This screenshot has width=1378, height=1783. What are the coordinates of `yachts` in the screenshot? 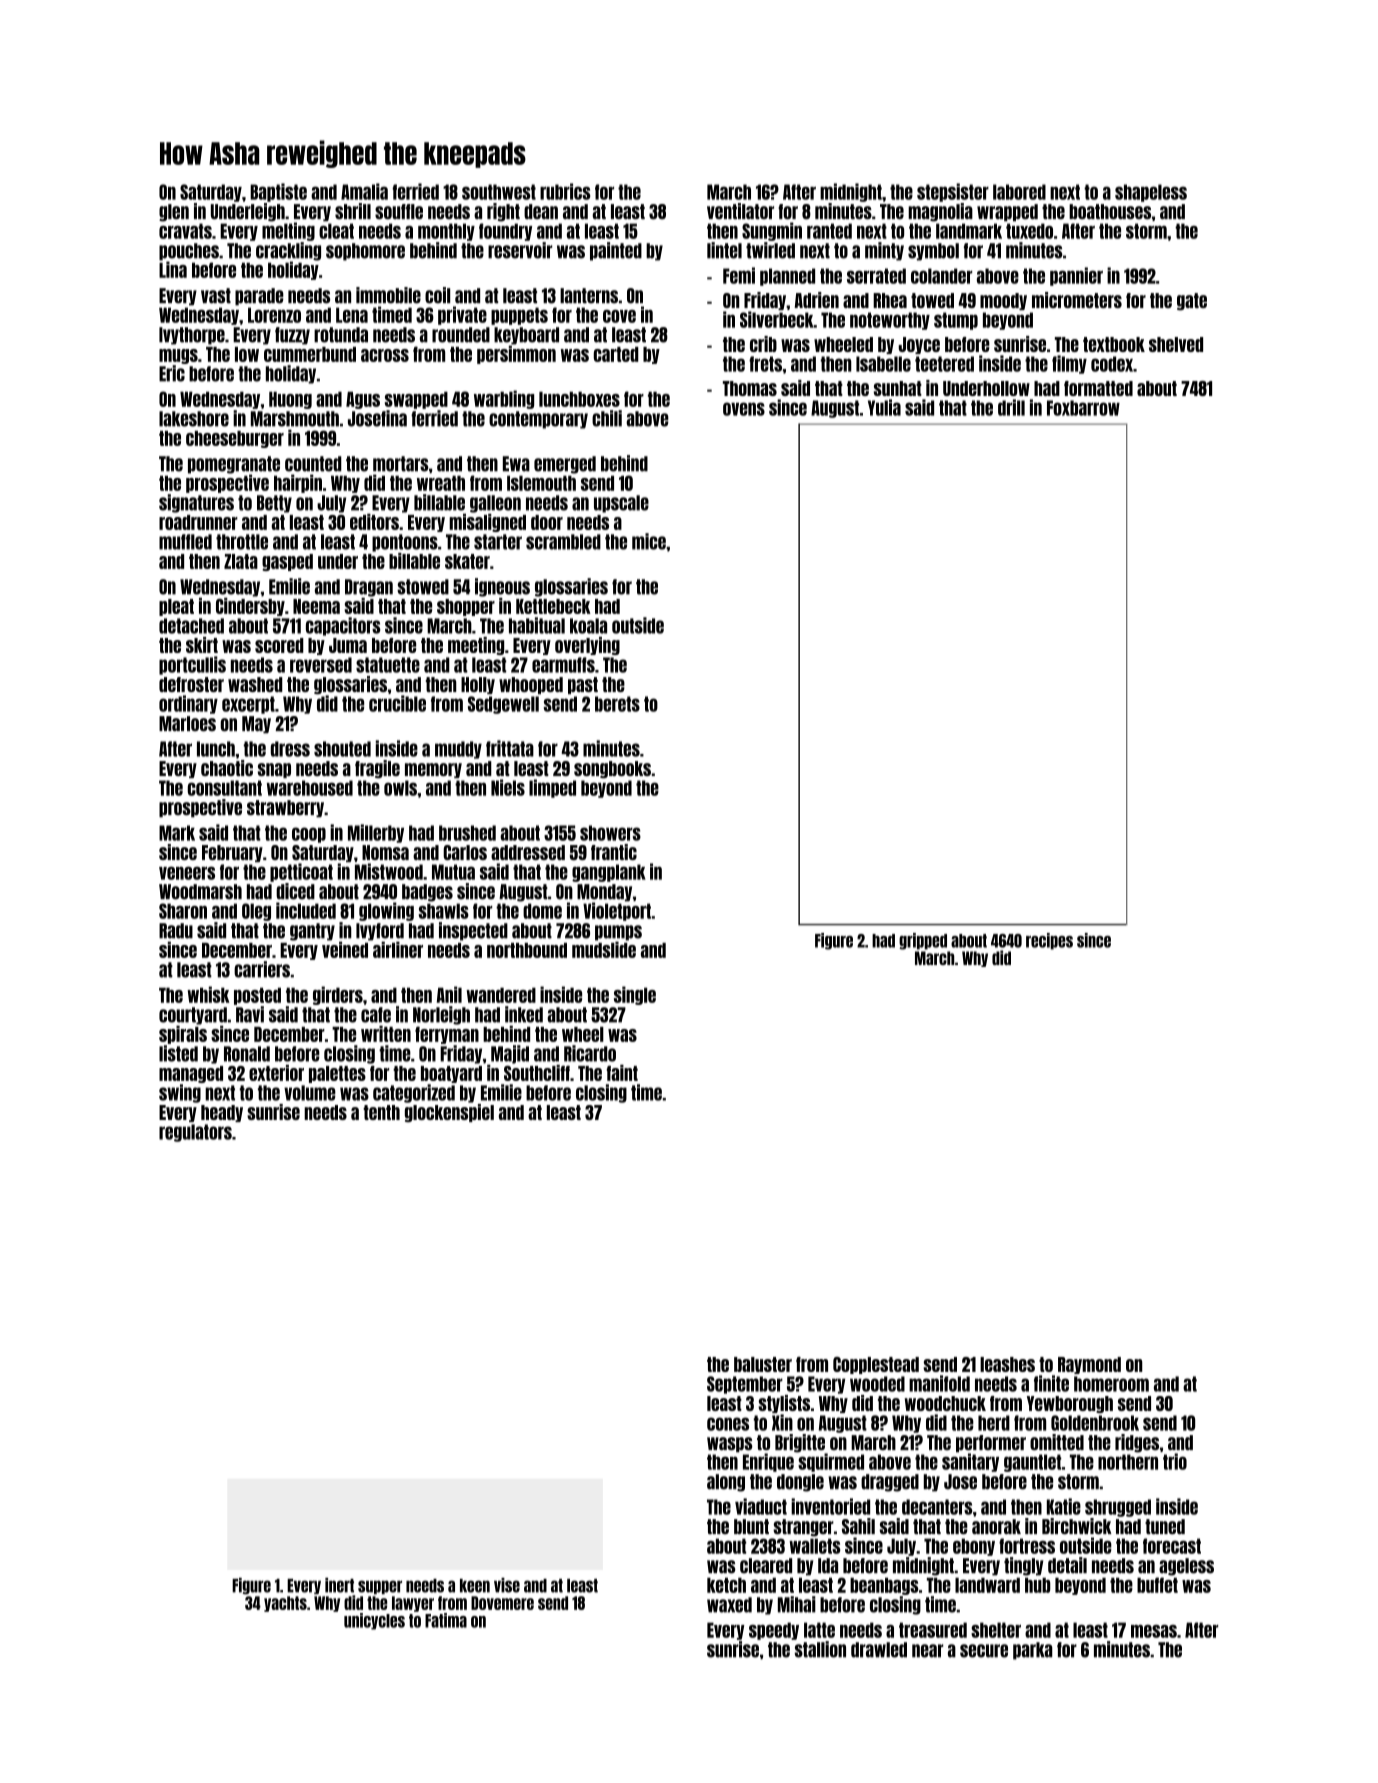 It's located at (285, 1604).
